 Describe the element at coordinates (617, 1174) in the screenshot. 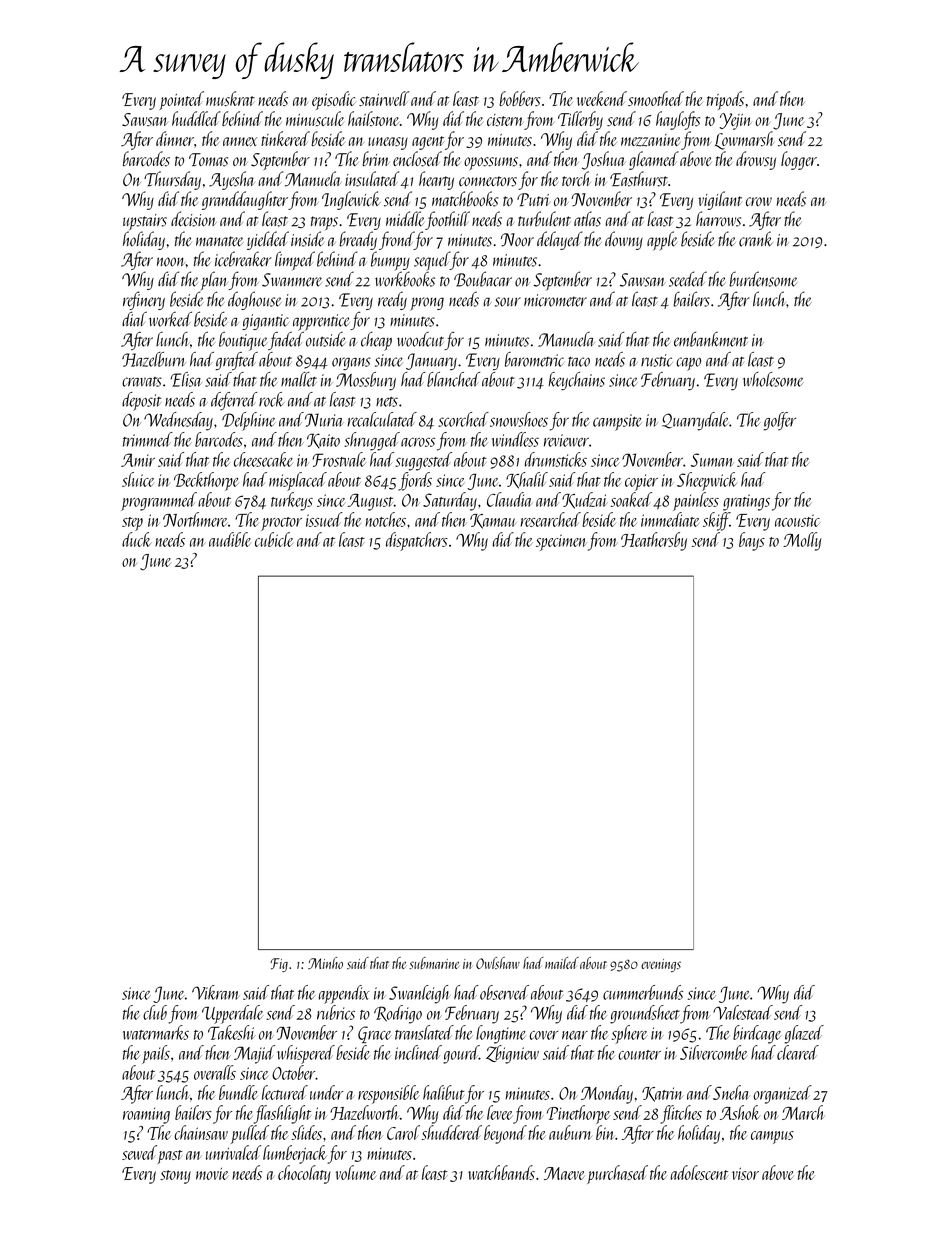

I see `purchased` at that location.
